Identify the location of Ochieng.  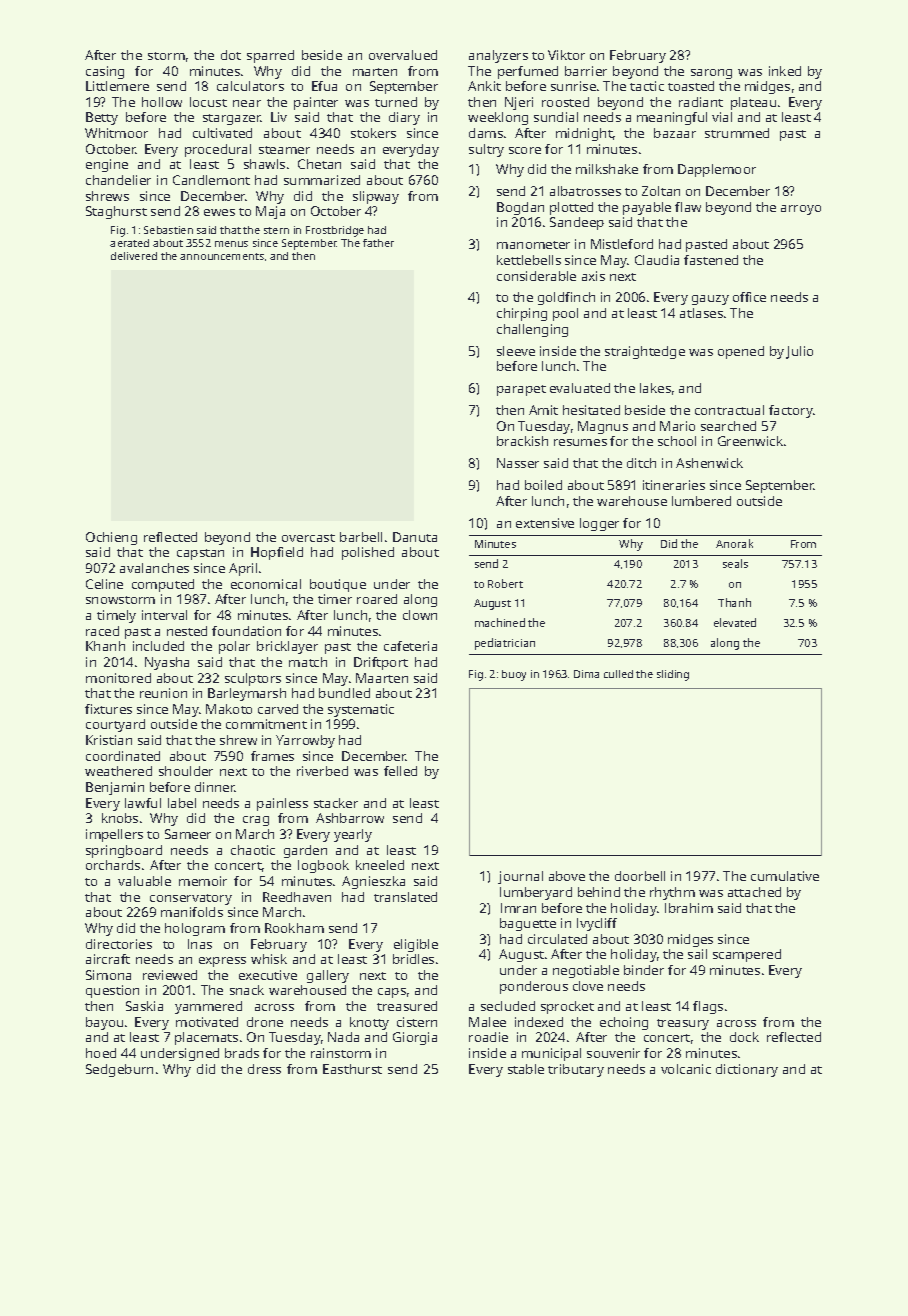
(111, 538).
